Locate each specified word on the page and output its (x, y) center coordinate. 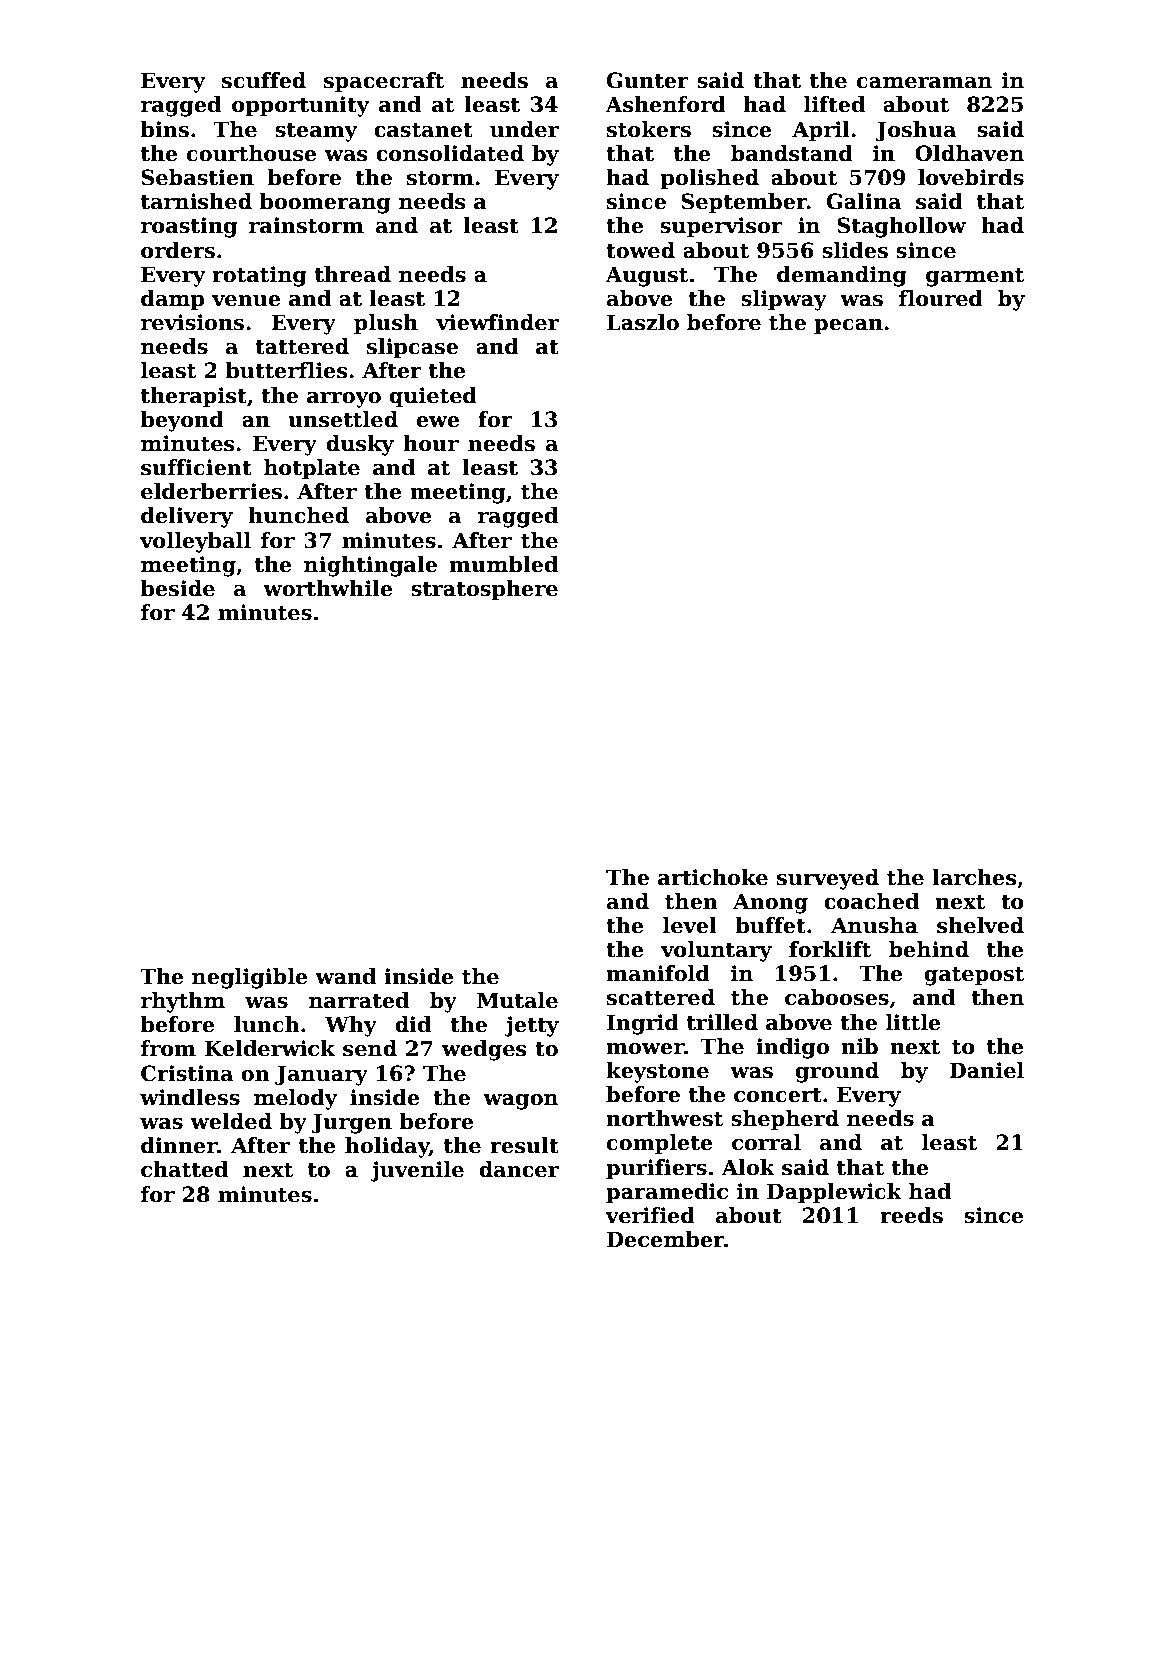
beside (177, 588)
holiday (387, 1147)
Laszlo (643, 322)
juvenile (417, 1171)
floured (941, 298)
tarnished (196, 201)
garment (975, 277)
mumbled (503, 564)
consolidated (450, 153)
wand (345, 976)
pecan (848, 327)
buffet (770, 925)
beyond (182, 421)
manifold (658, 973)
